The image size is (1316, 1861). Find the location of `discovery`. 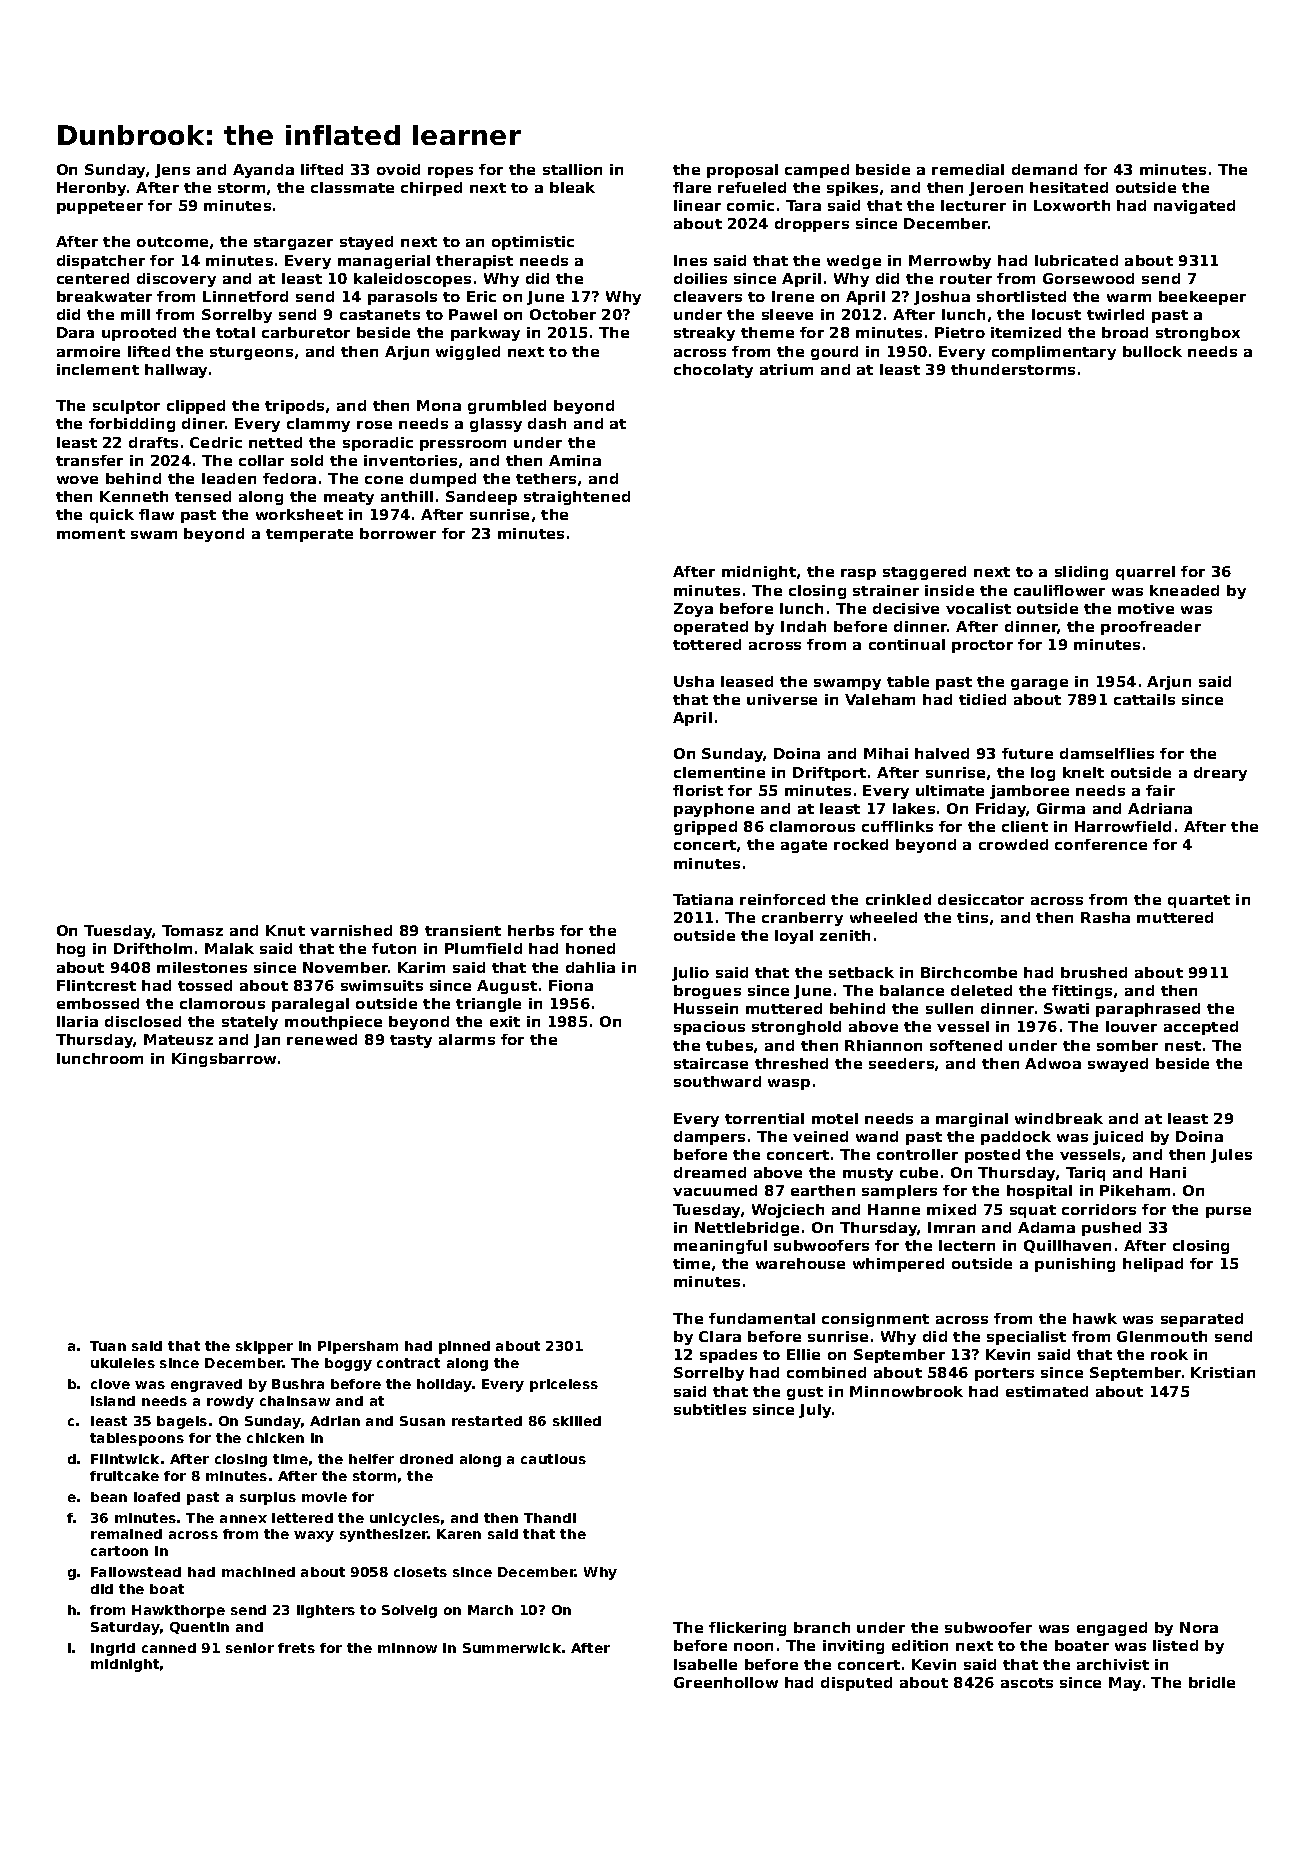

discovery is located at coordinates (176, 280).
